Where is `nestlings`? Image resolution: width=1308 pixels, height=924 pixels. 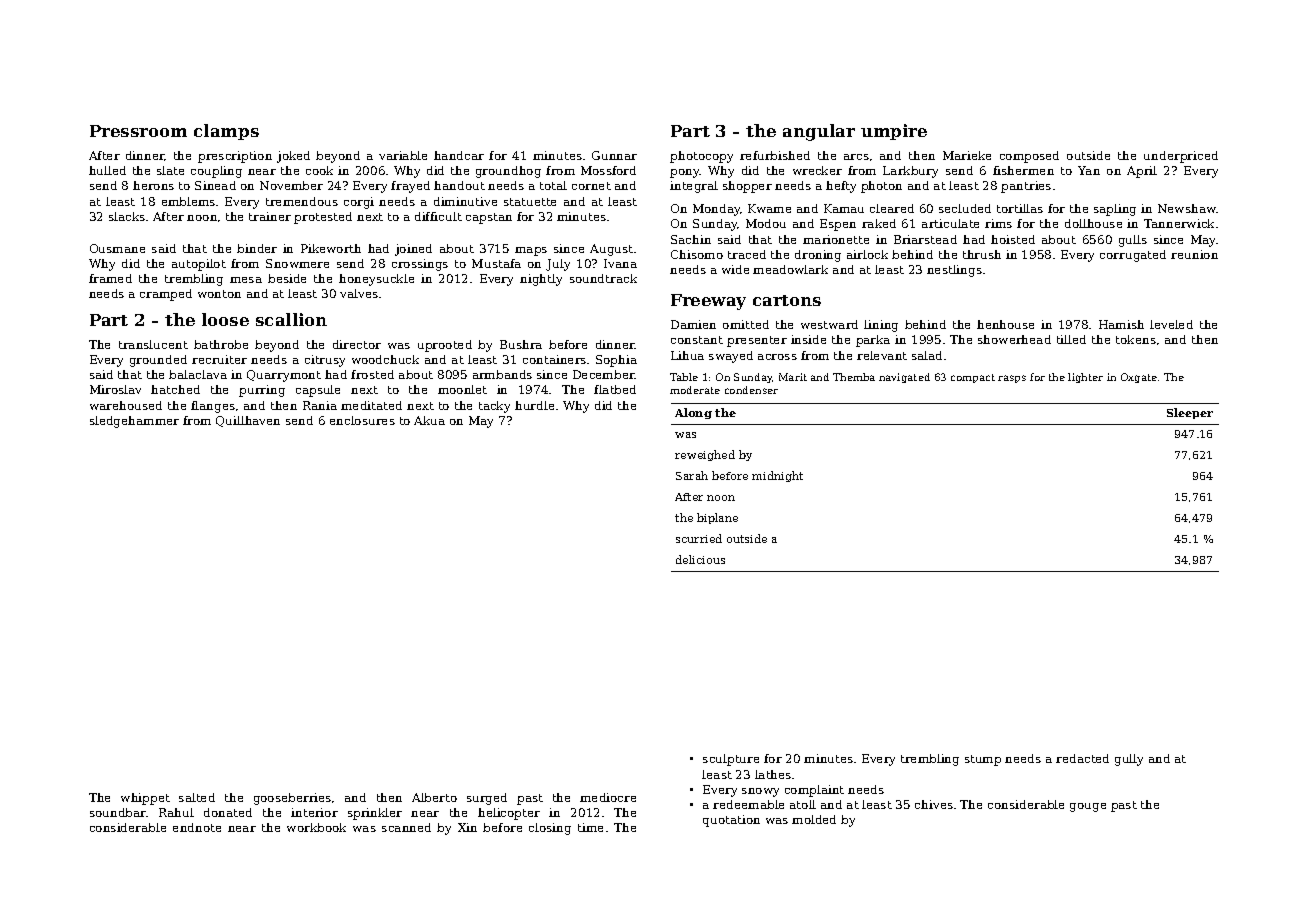 nestlings is located at coordinates (954, 271).
